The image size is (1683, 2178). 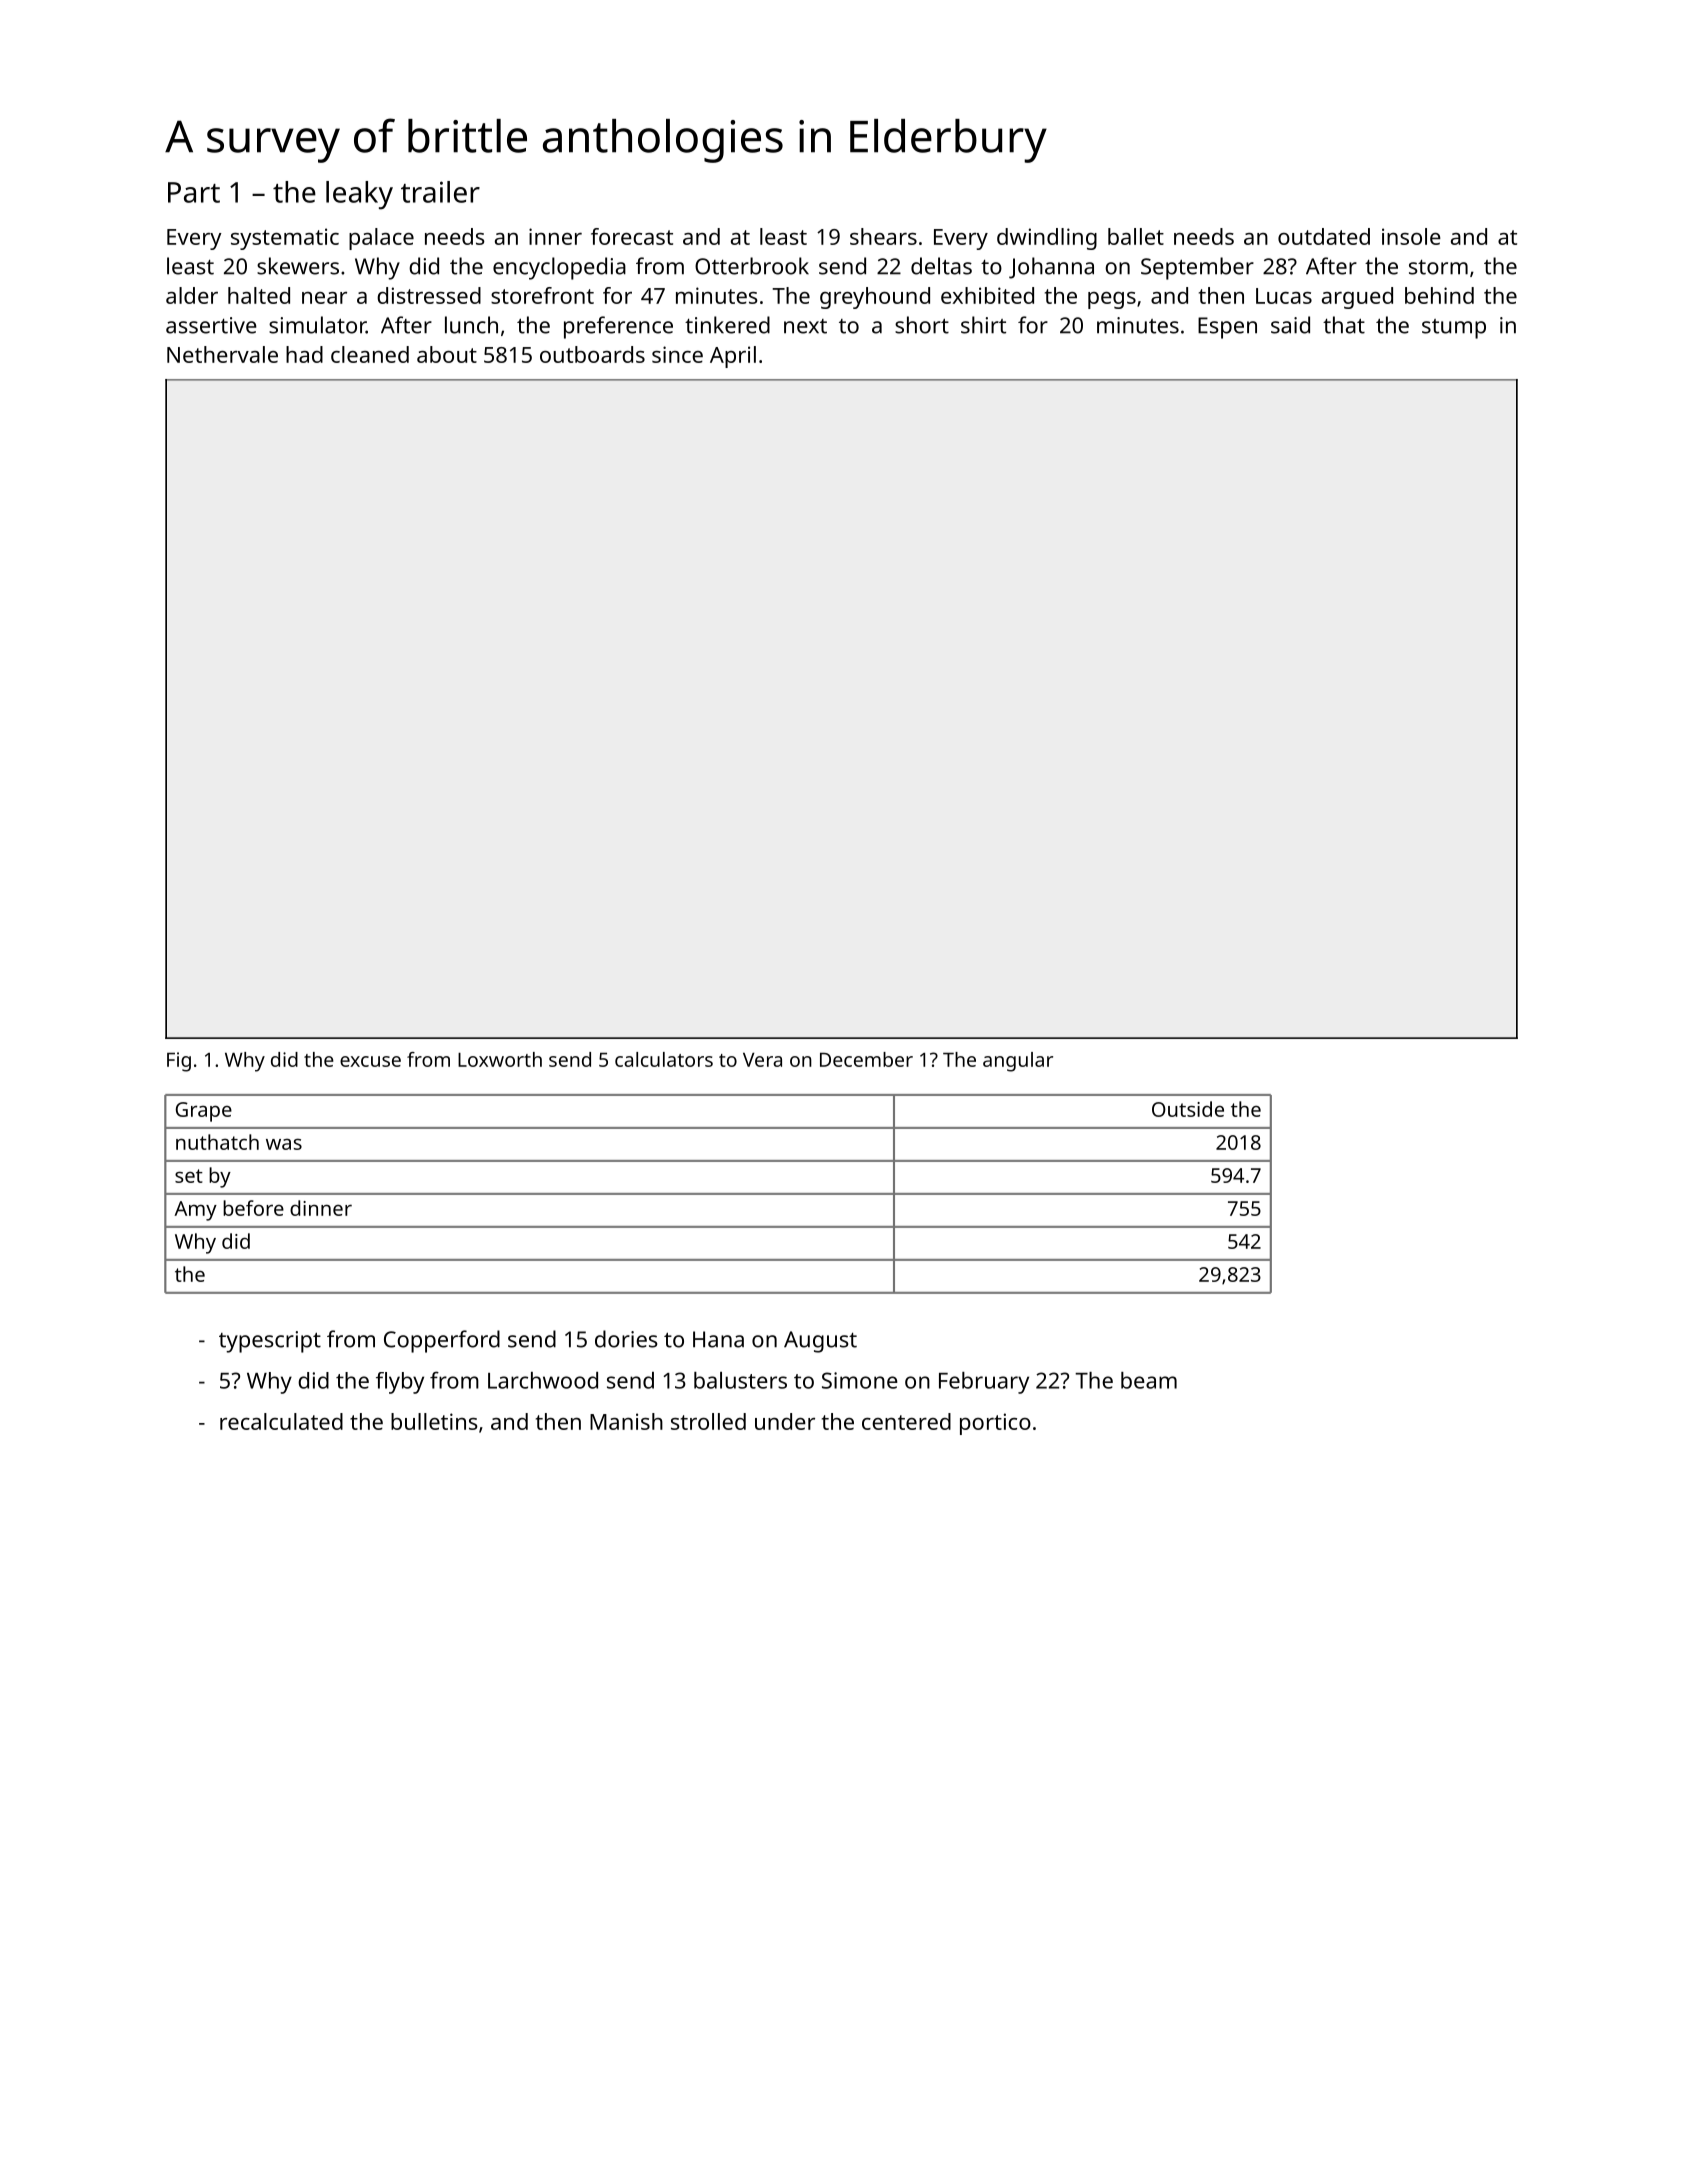 I want to click on shears, so click(x=883, y=236).
